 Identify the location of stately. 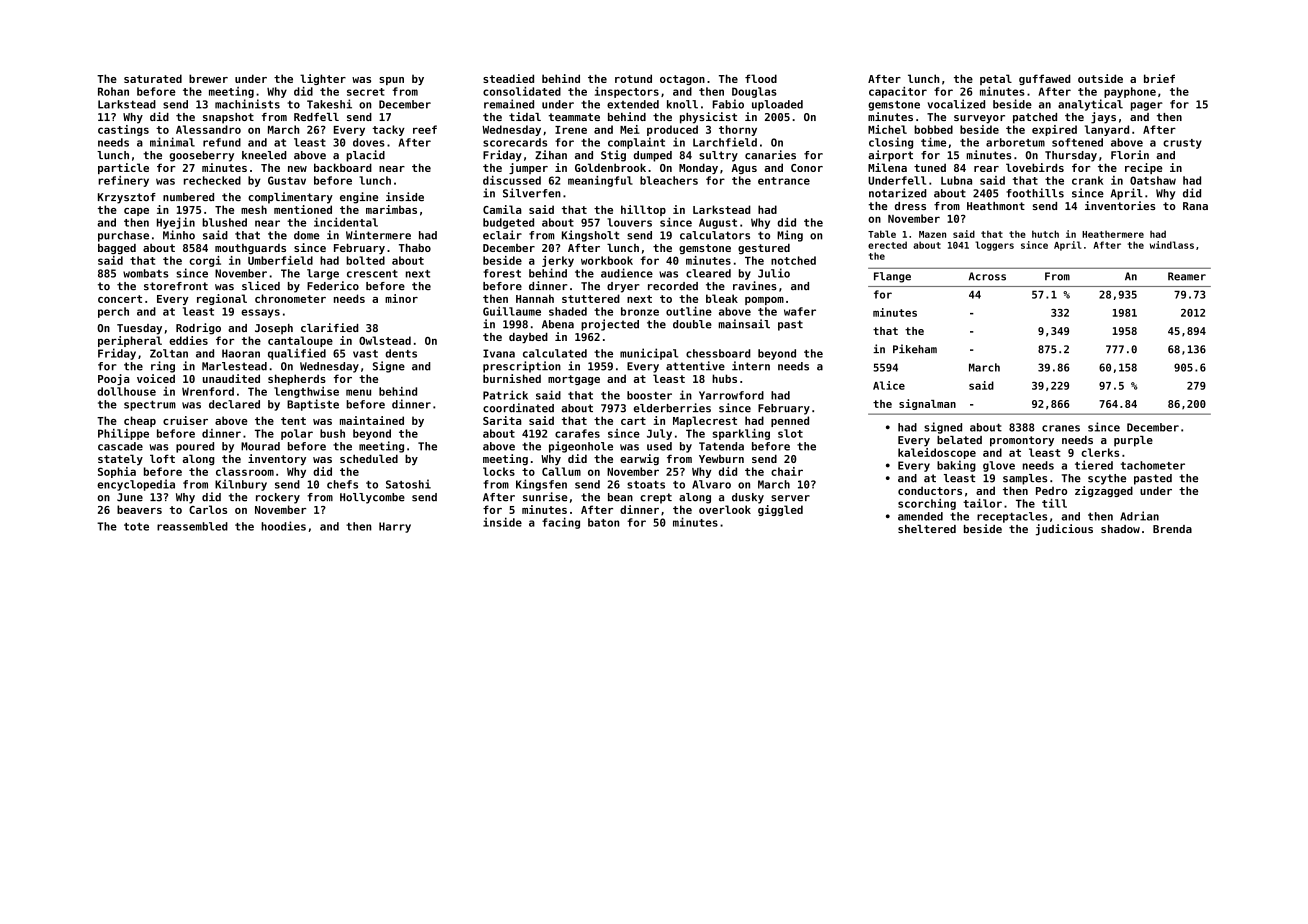
(120, 459).
